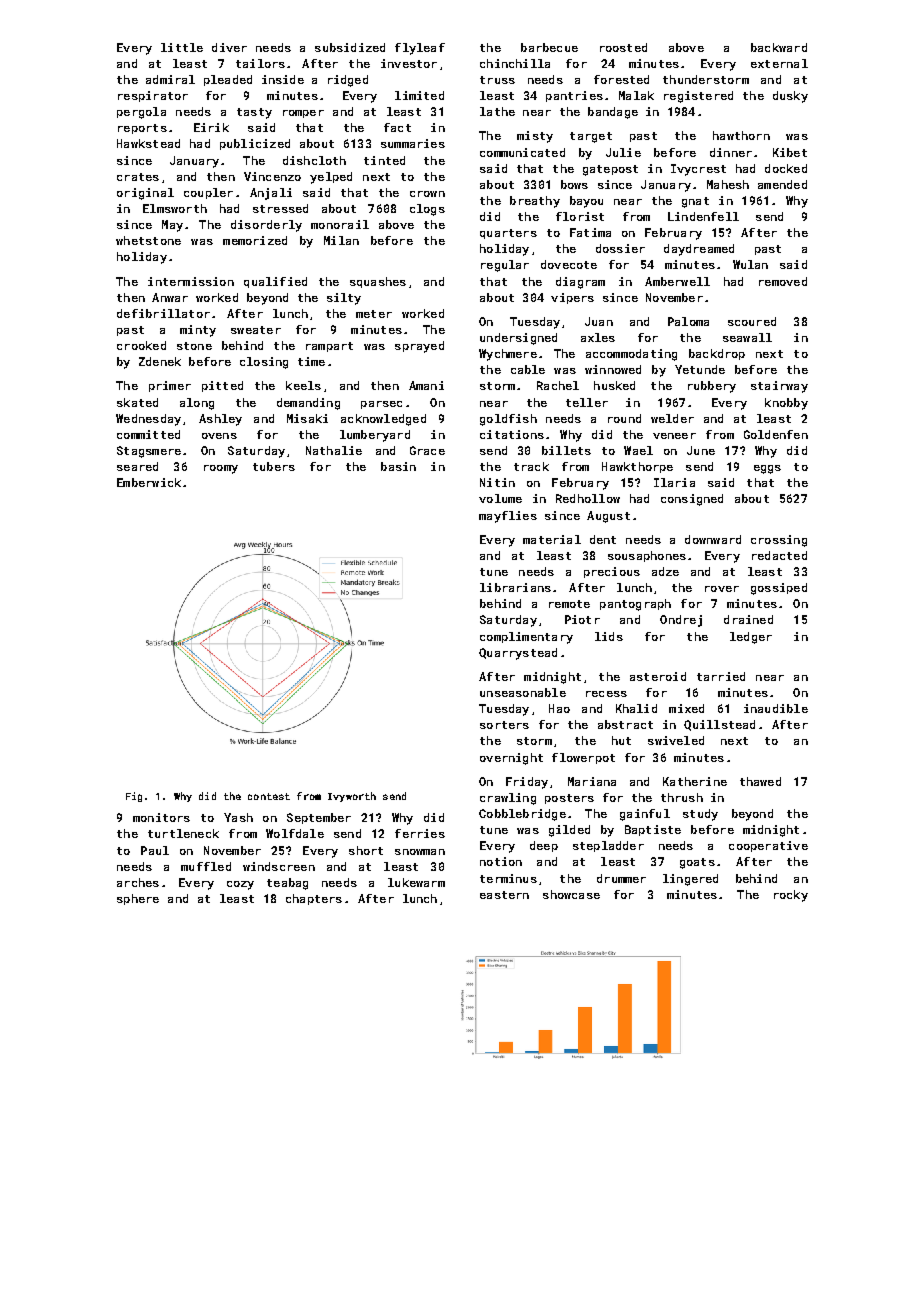 This page has height=1308, width=924. Describe the element at coordinates (688, 321) in the page. I see `Paloma` at that location.
